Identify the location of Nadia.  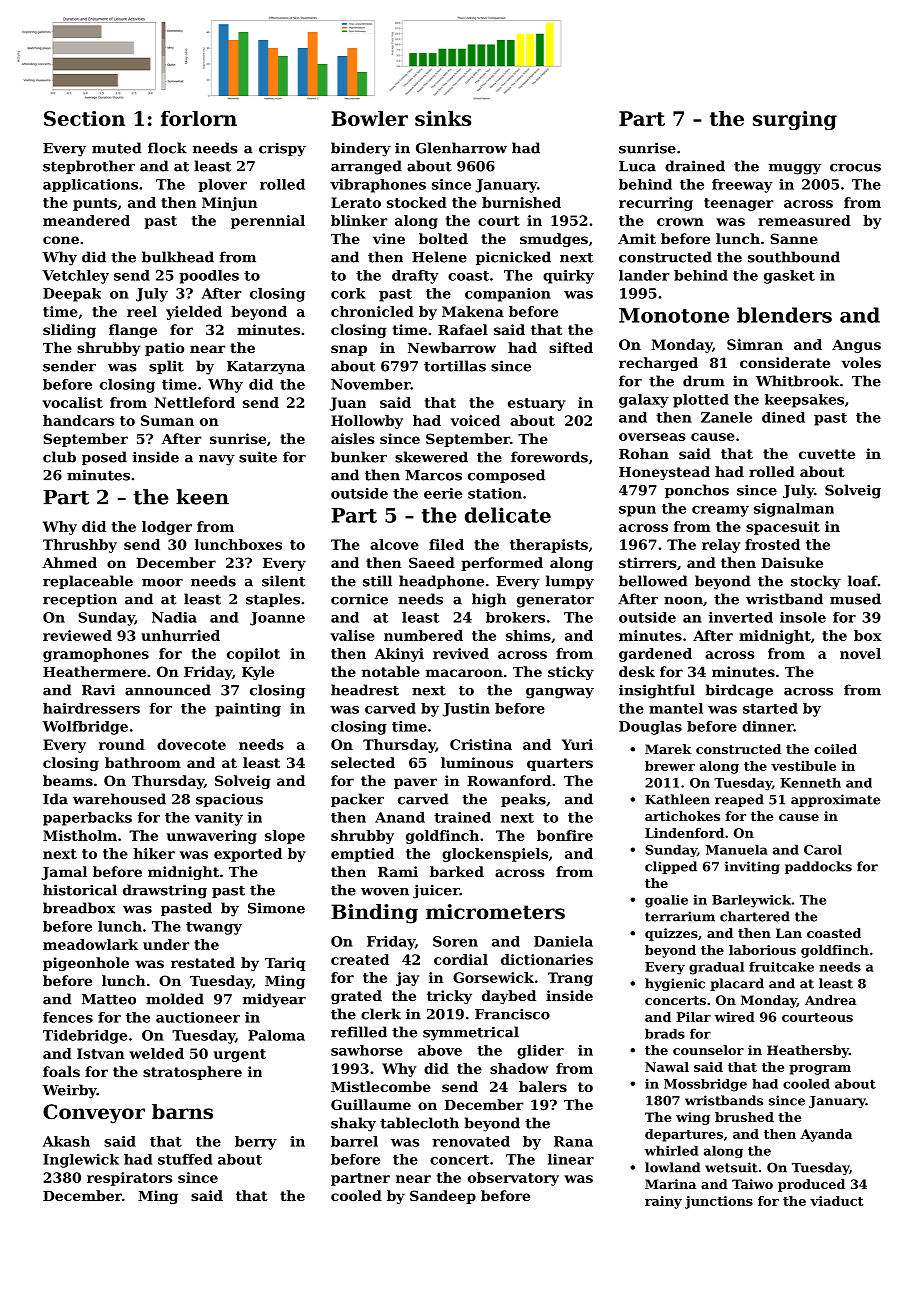
(174, 617).
